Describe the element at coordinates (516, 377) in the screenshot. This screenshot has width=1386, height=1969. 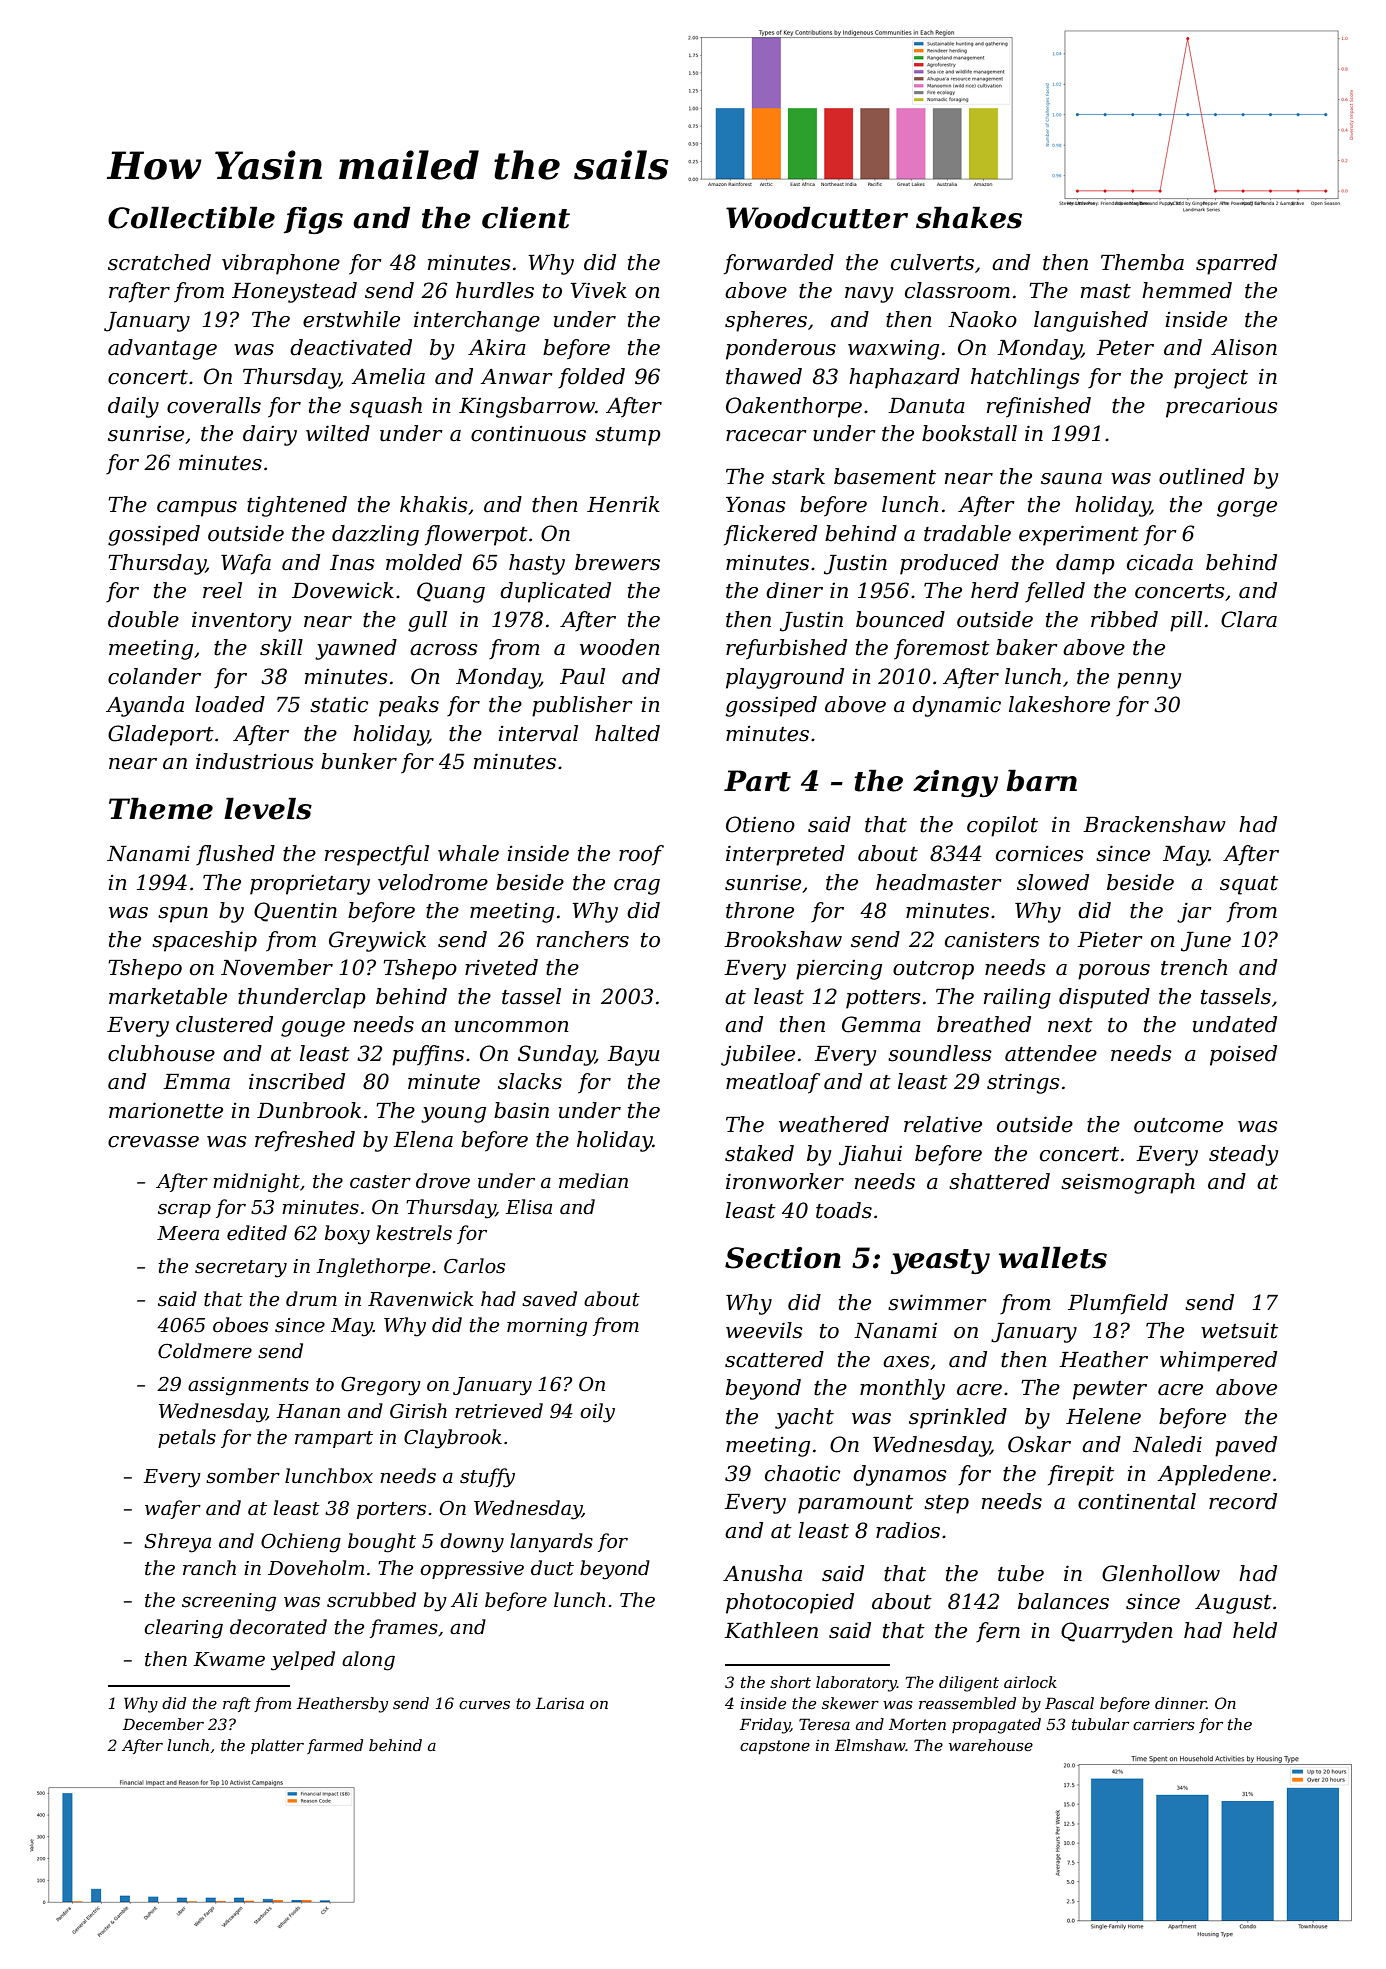
I see `Anwar` at that location.
